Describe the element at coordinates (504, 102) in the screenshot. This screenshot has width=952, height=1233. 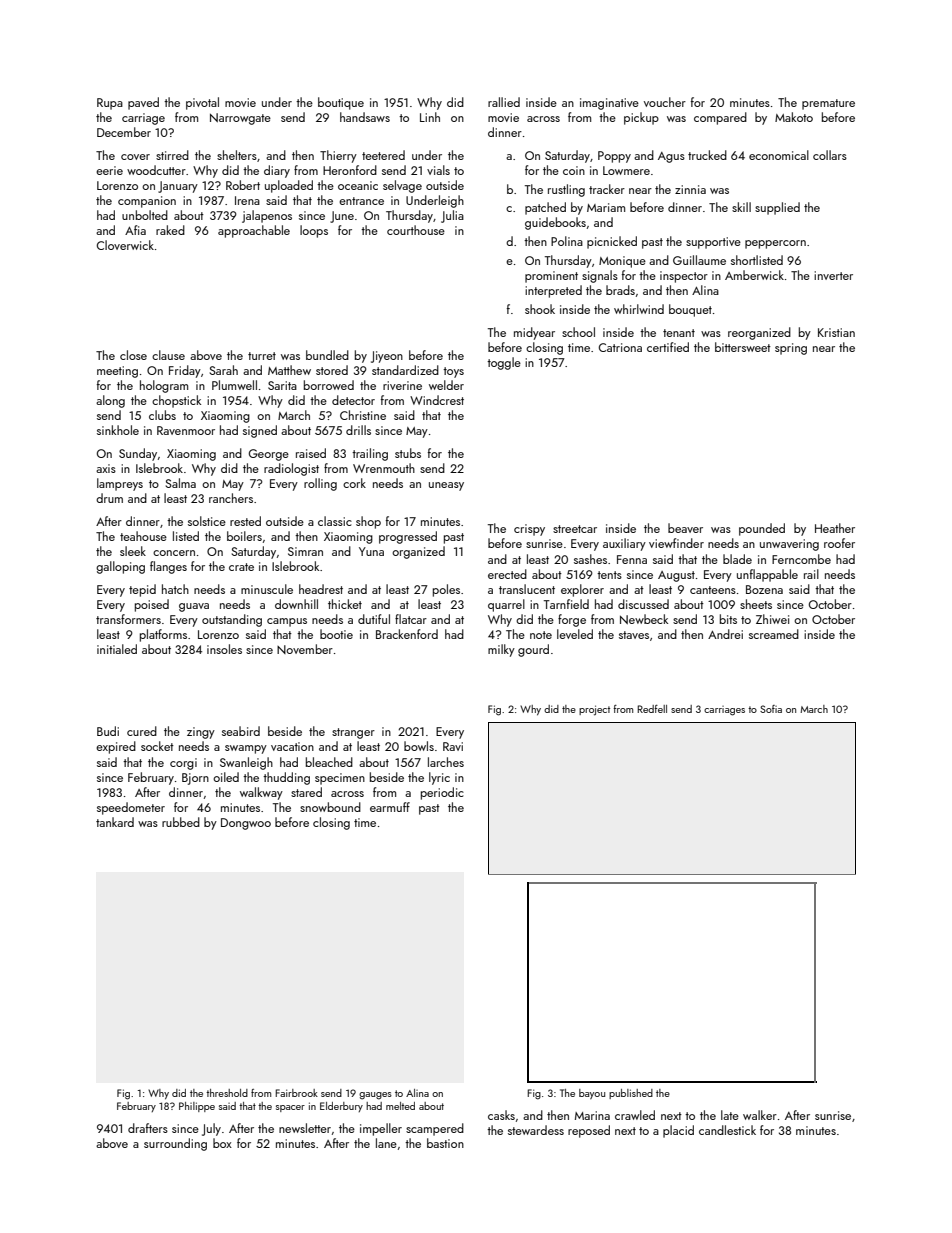
I see `rallied` at that location.
